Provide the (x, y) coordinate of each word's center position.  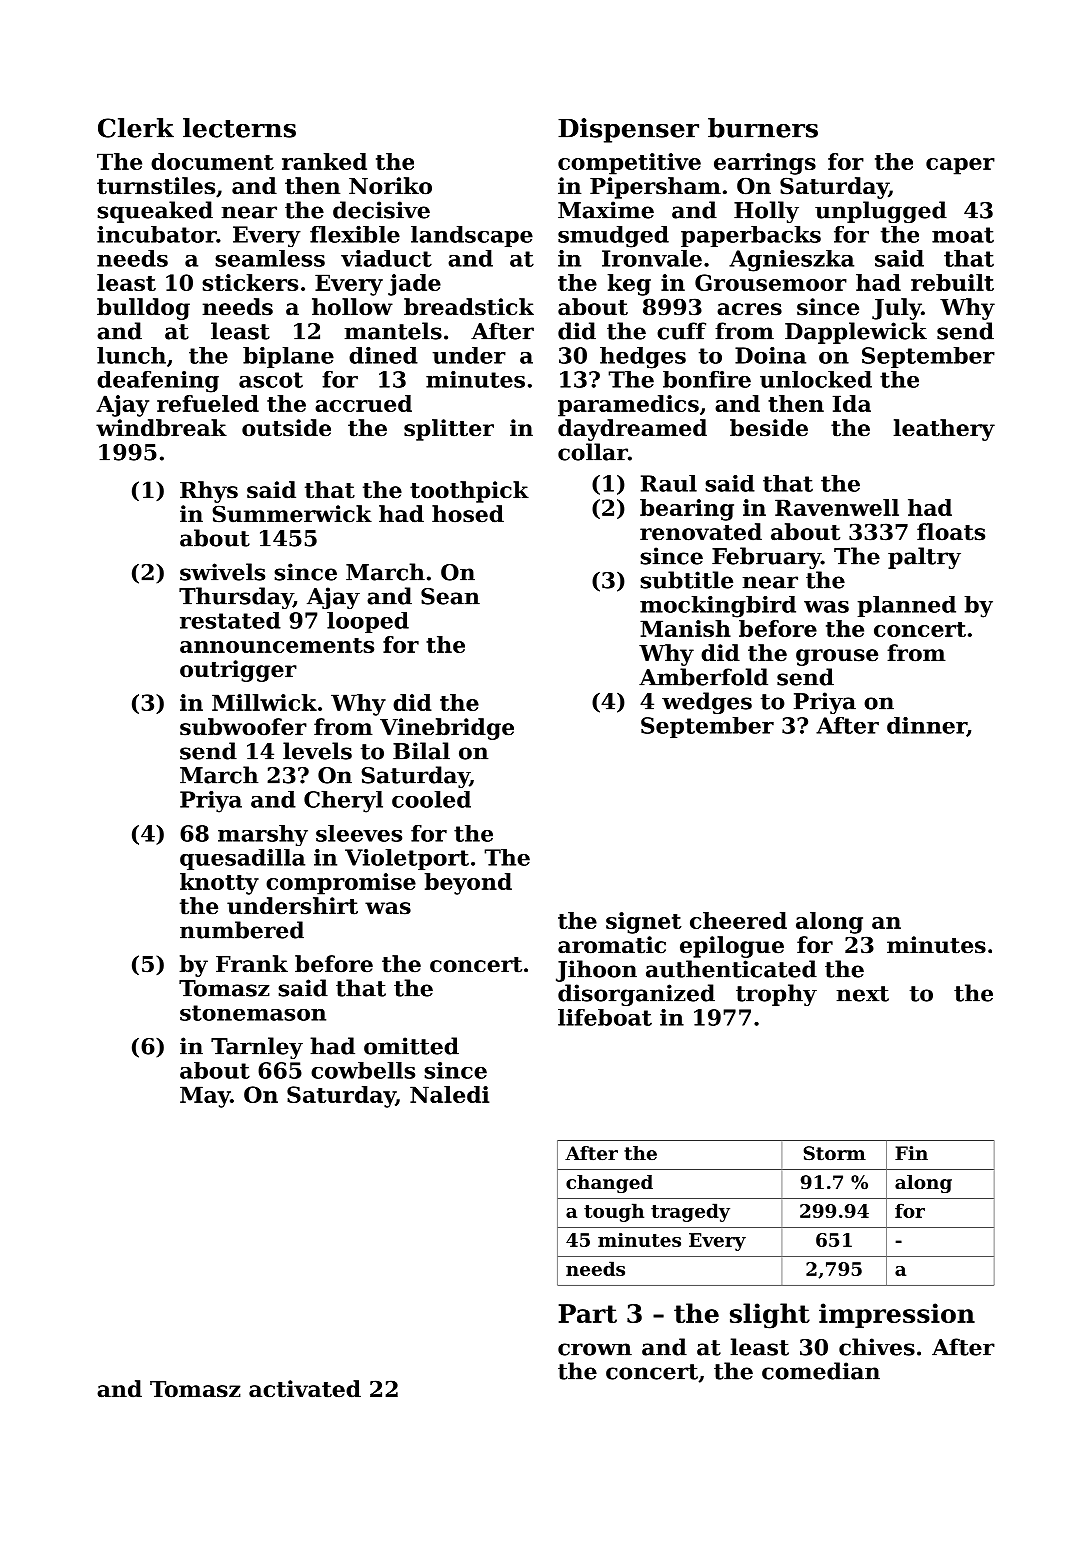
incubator (157, 234)
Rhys (209, 492)
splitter (449, 430)
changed (609, 1184)
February (766, 558)
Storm (834, 1153)
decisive (381, 210)
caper (960, 166)
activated (305, 1389)
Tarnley (257, 1048)
